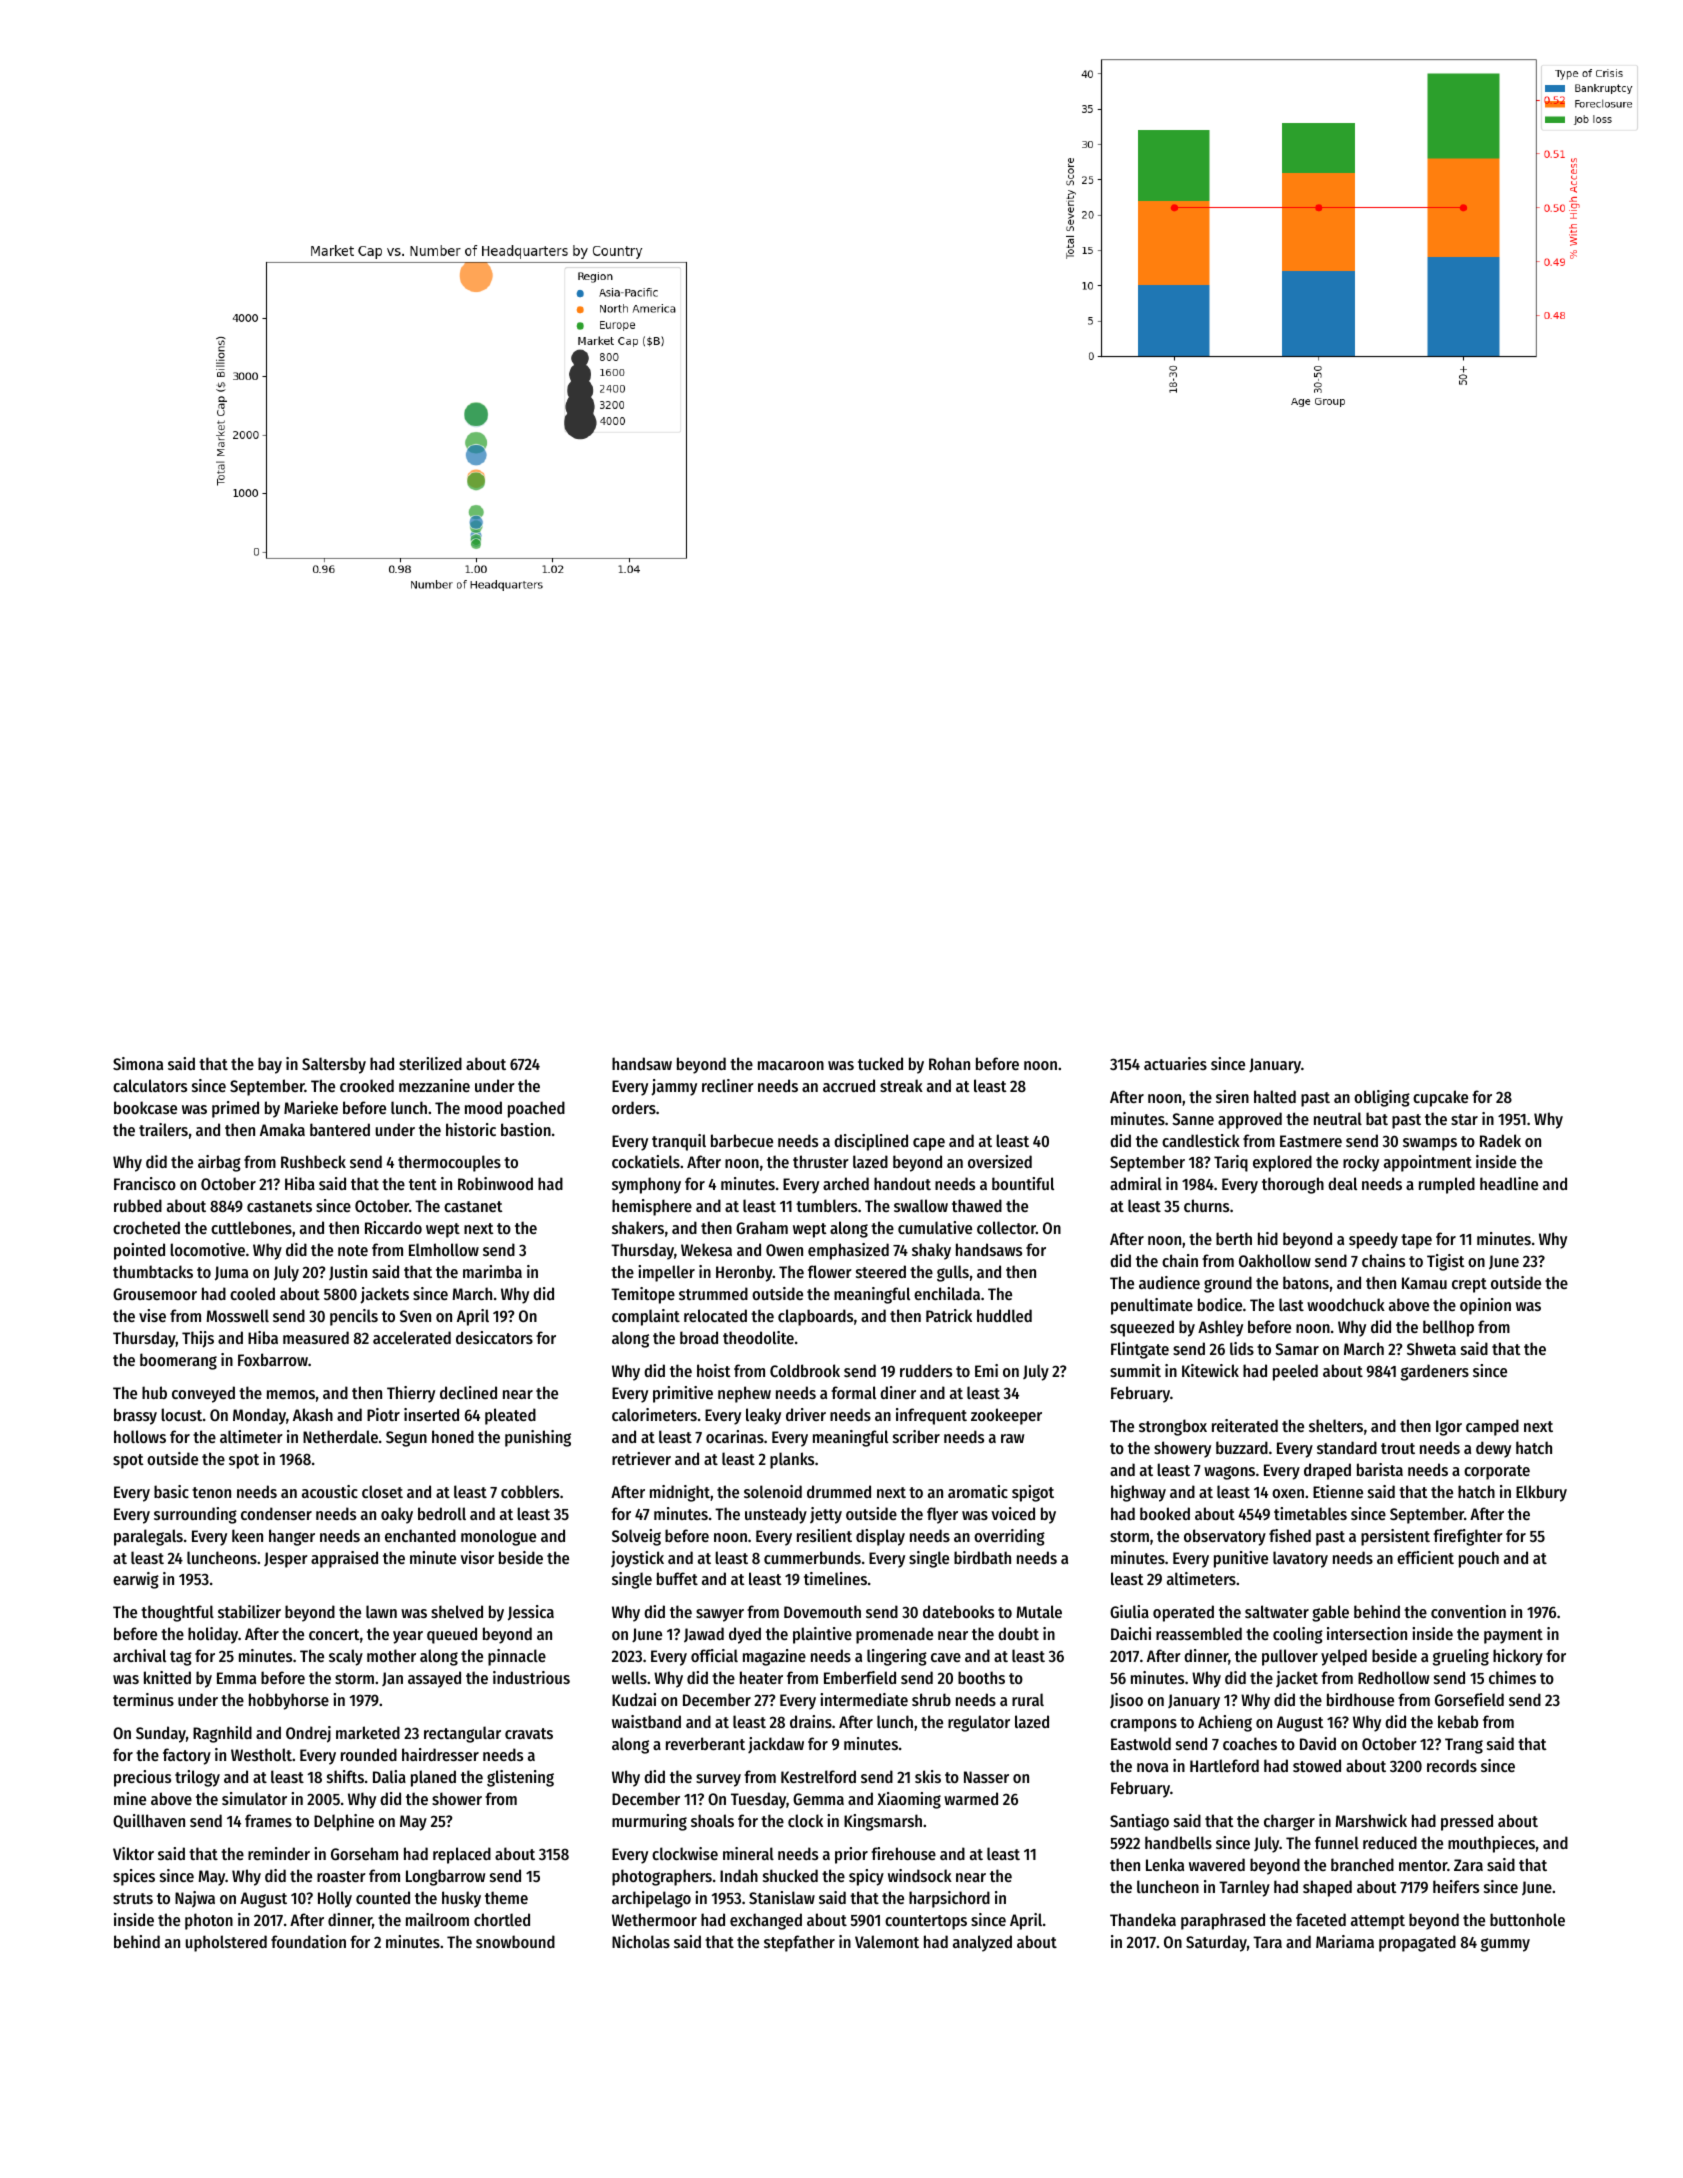 The height and width of the document is (2178, 1683). Describe the element at coordinates (1448, 1328) in the document. I see `bellhop` at that location.
